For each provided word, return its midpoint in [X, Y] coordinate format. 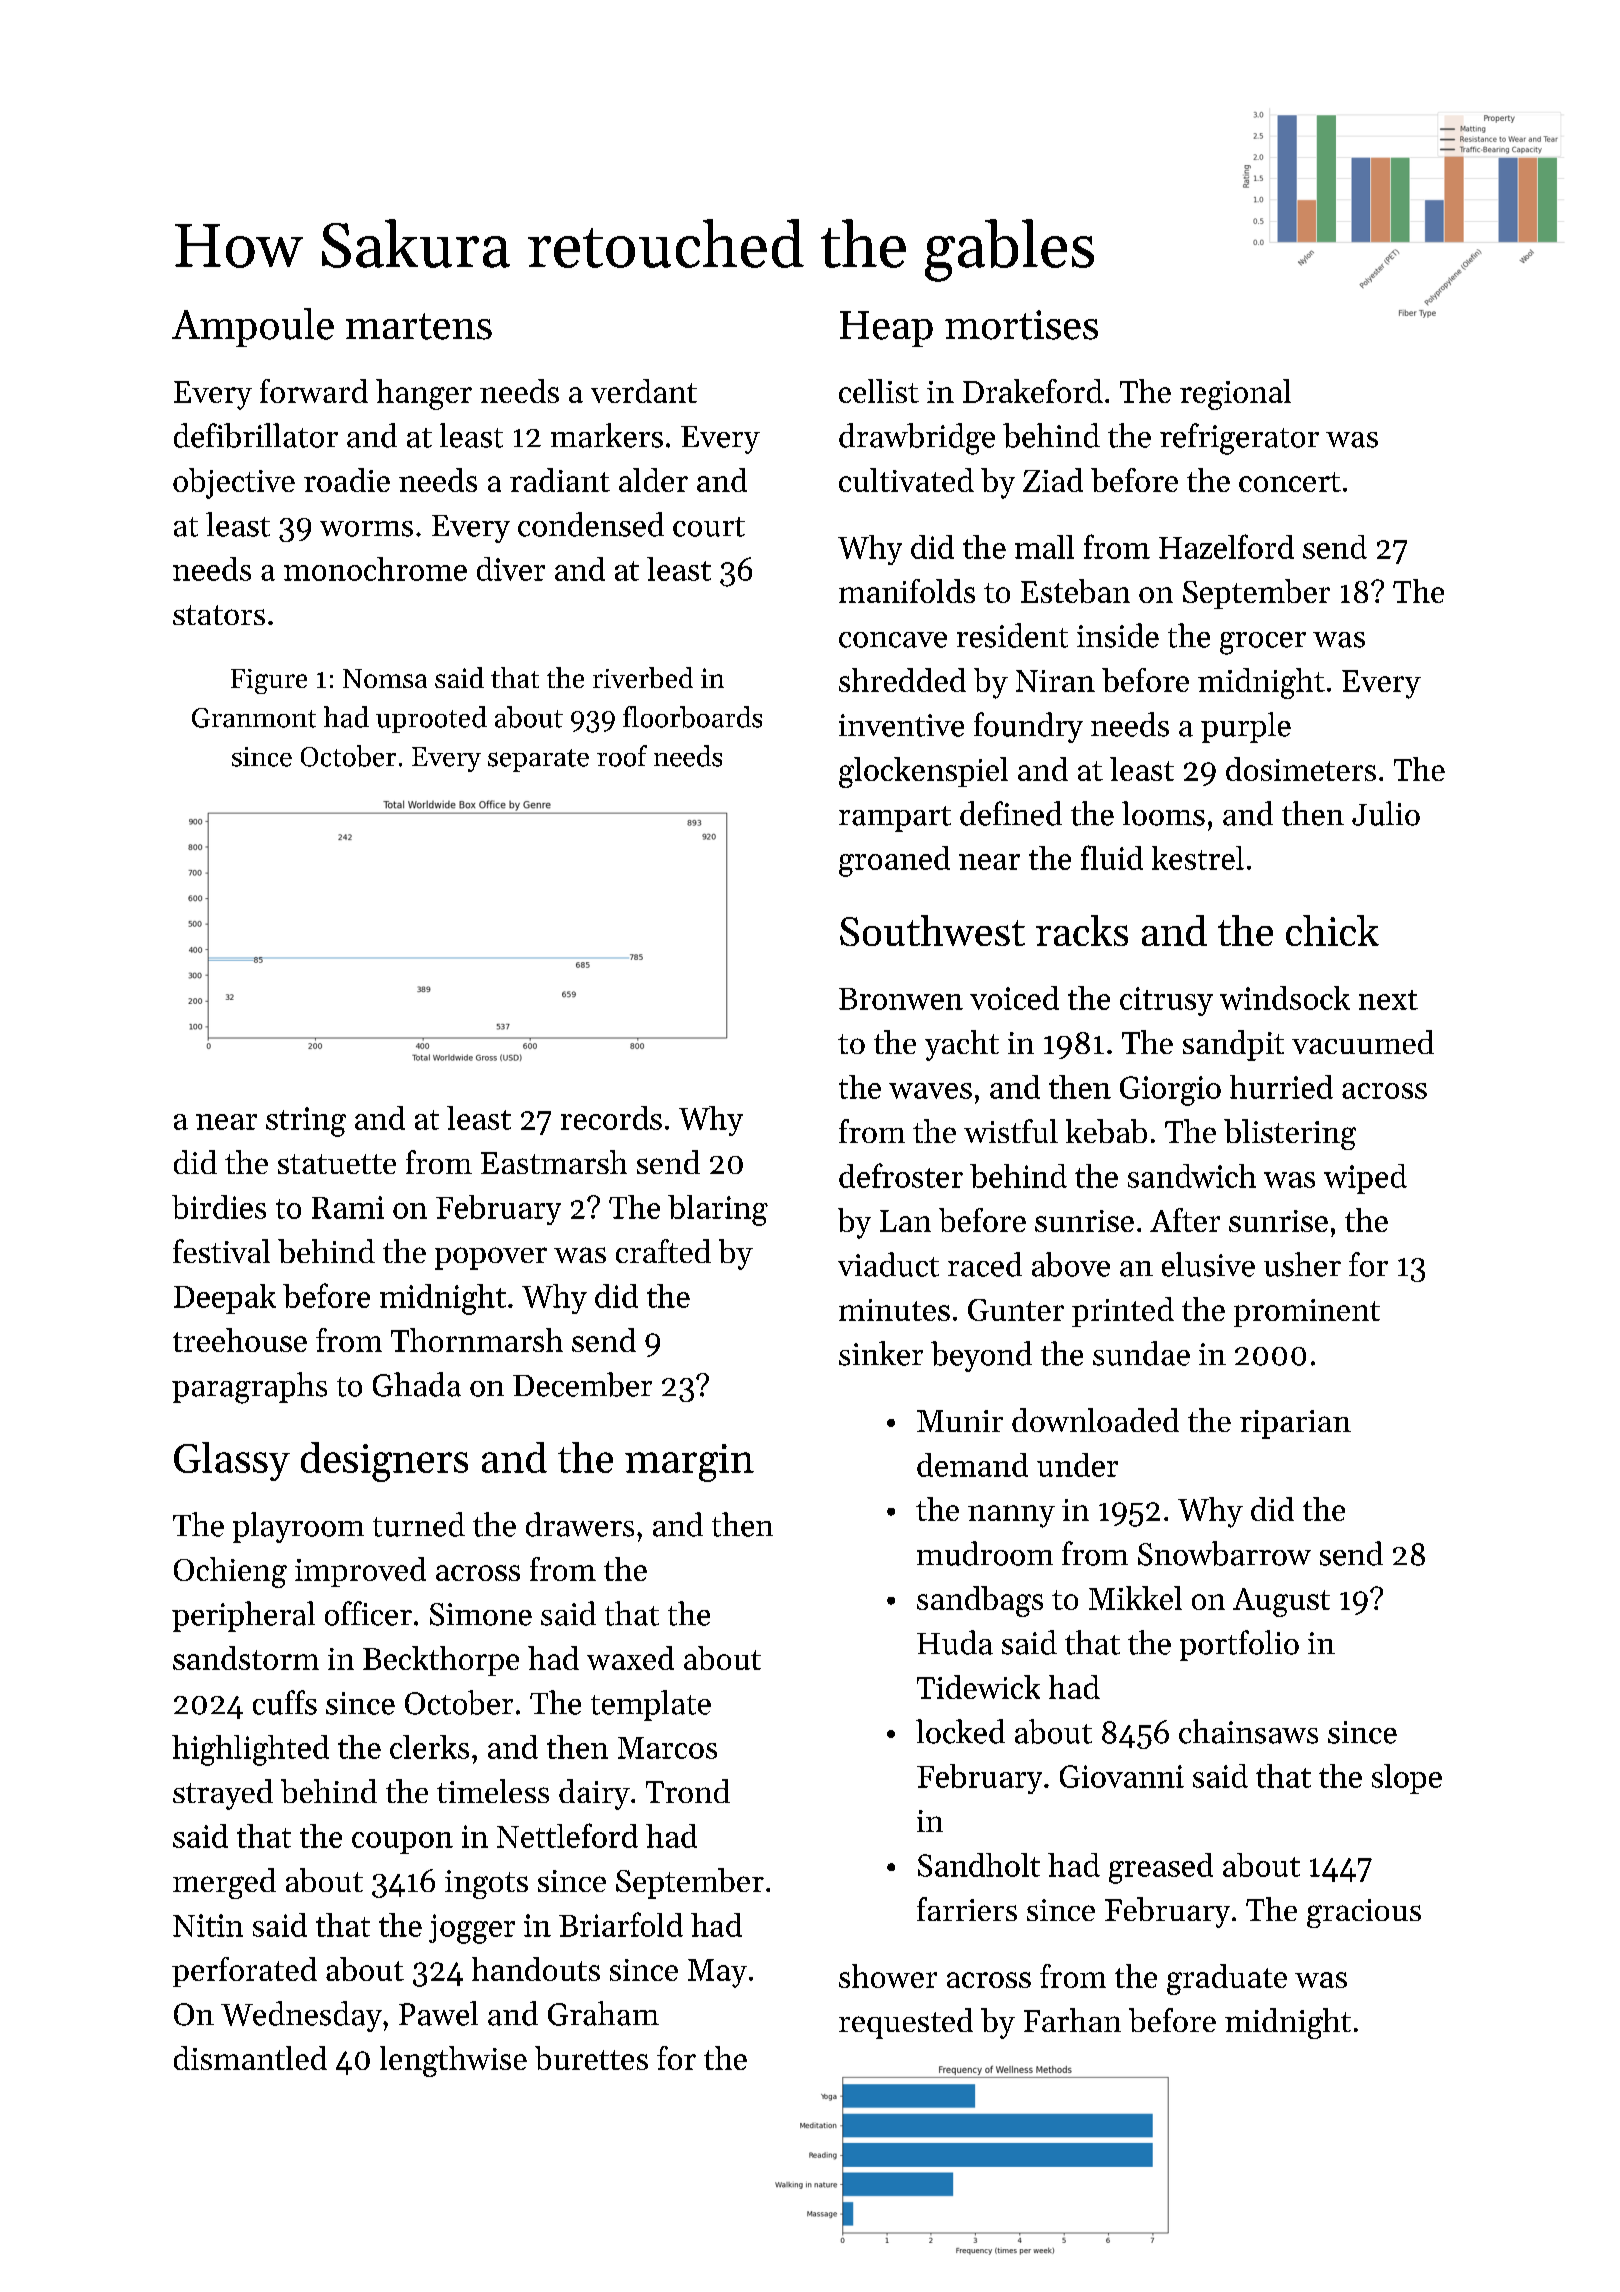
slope [1407, 1779]
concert [1290, 482]
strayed [223, 1794]
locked [960, 1731]
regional [1235, 394]
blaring [718, 1210]
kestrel [1198, 858]
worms [366, 529]
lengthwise [453, 2061]
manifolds [907, 591]
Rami [348, 1207]
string [306, 1122]
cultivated [906, 480]
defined [1011, 813]
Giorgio [1170, 1091]
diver [511, 569]
